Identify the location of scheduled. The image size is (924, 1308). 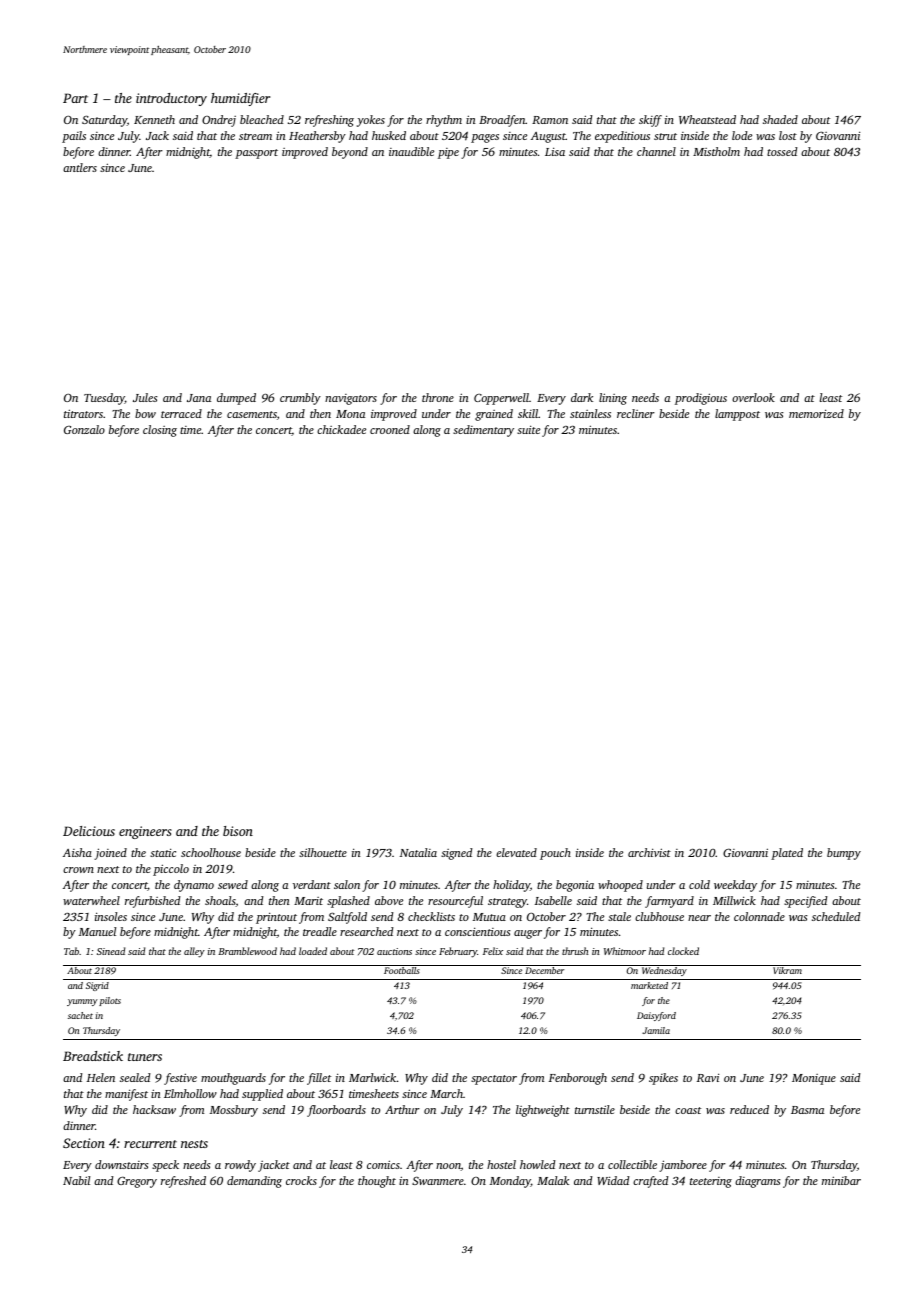
(836, 916).
